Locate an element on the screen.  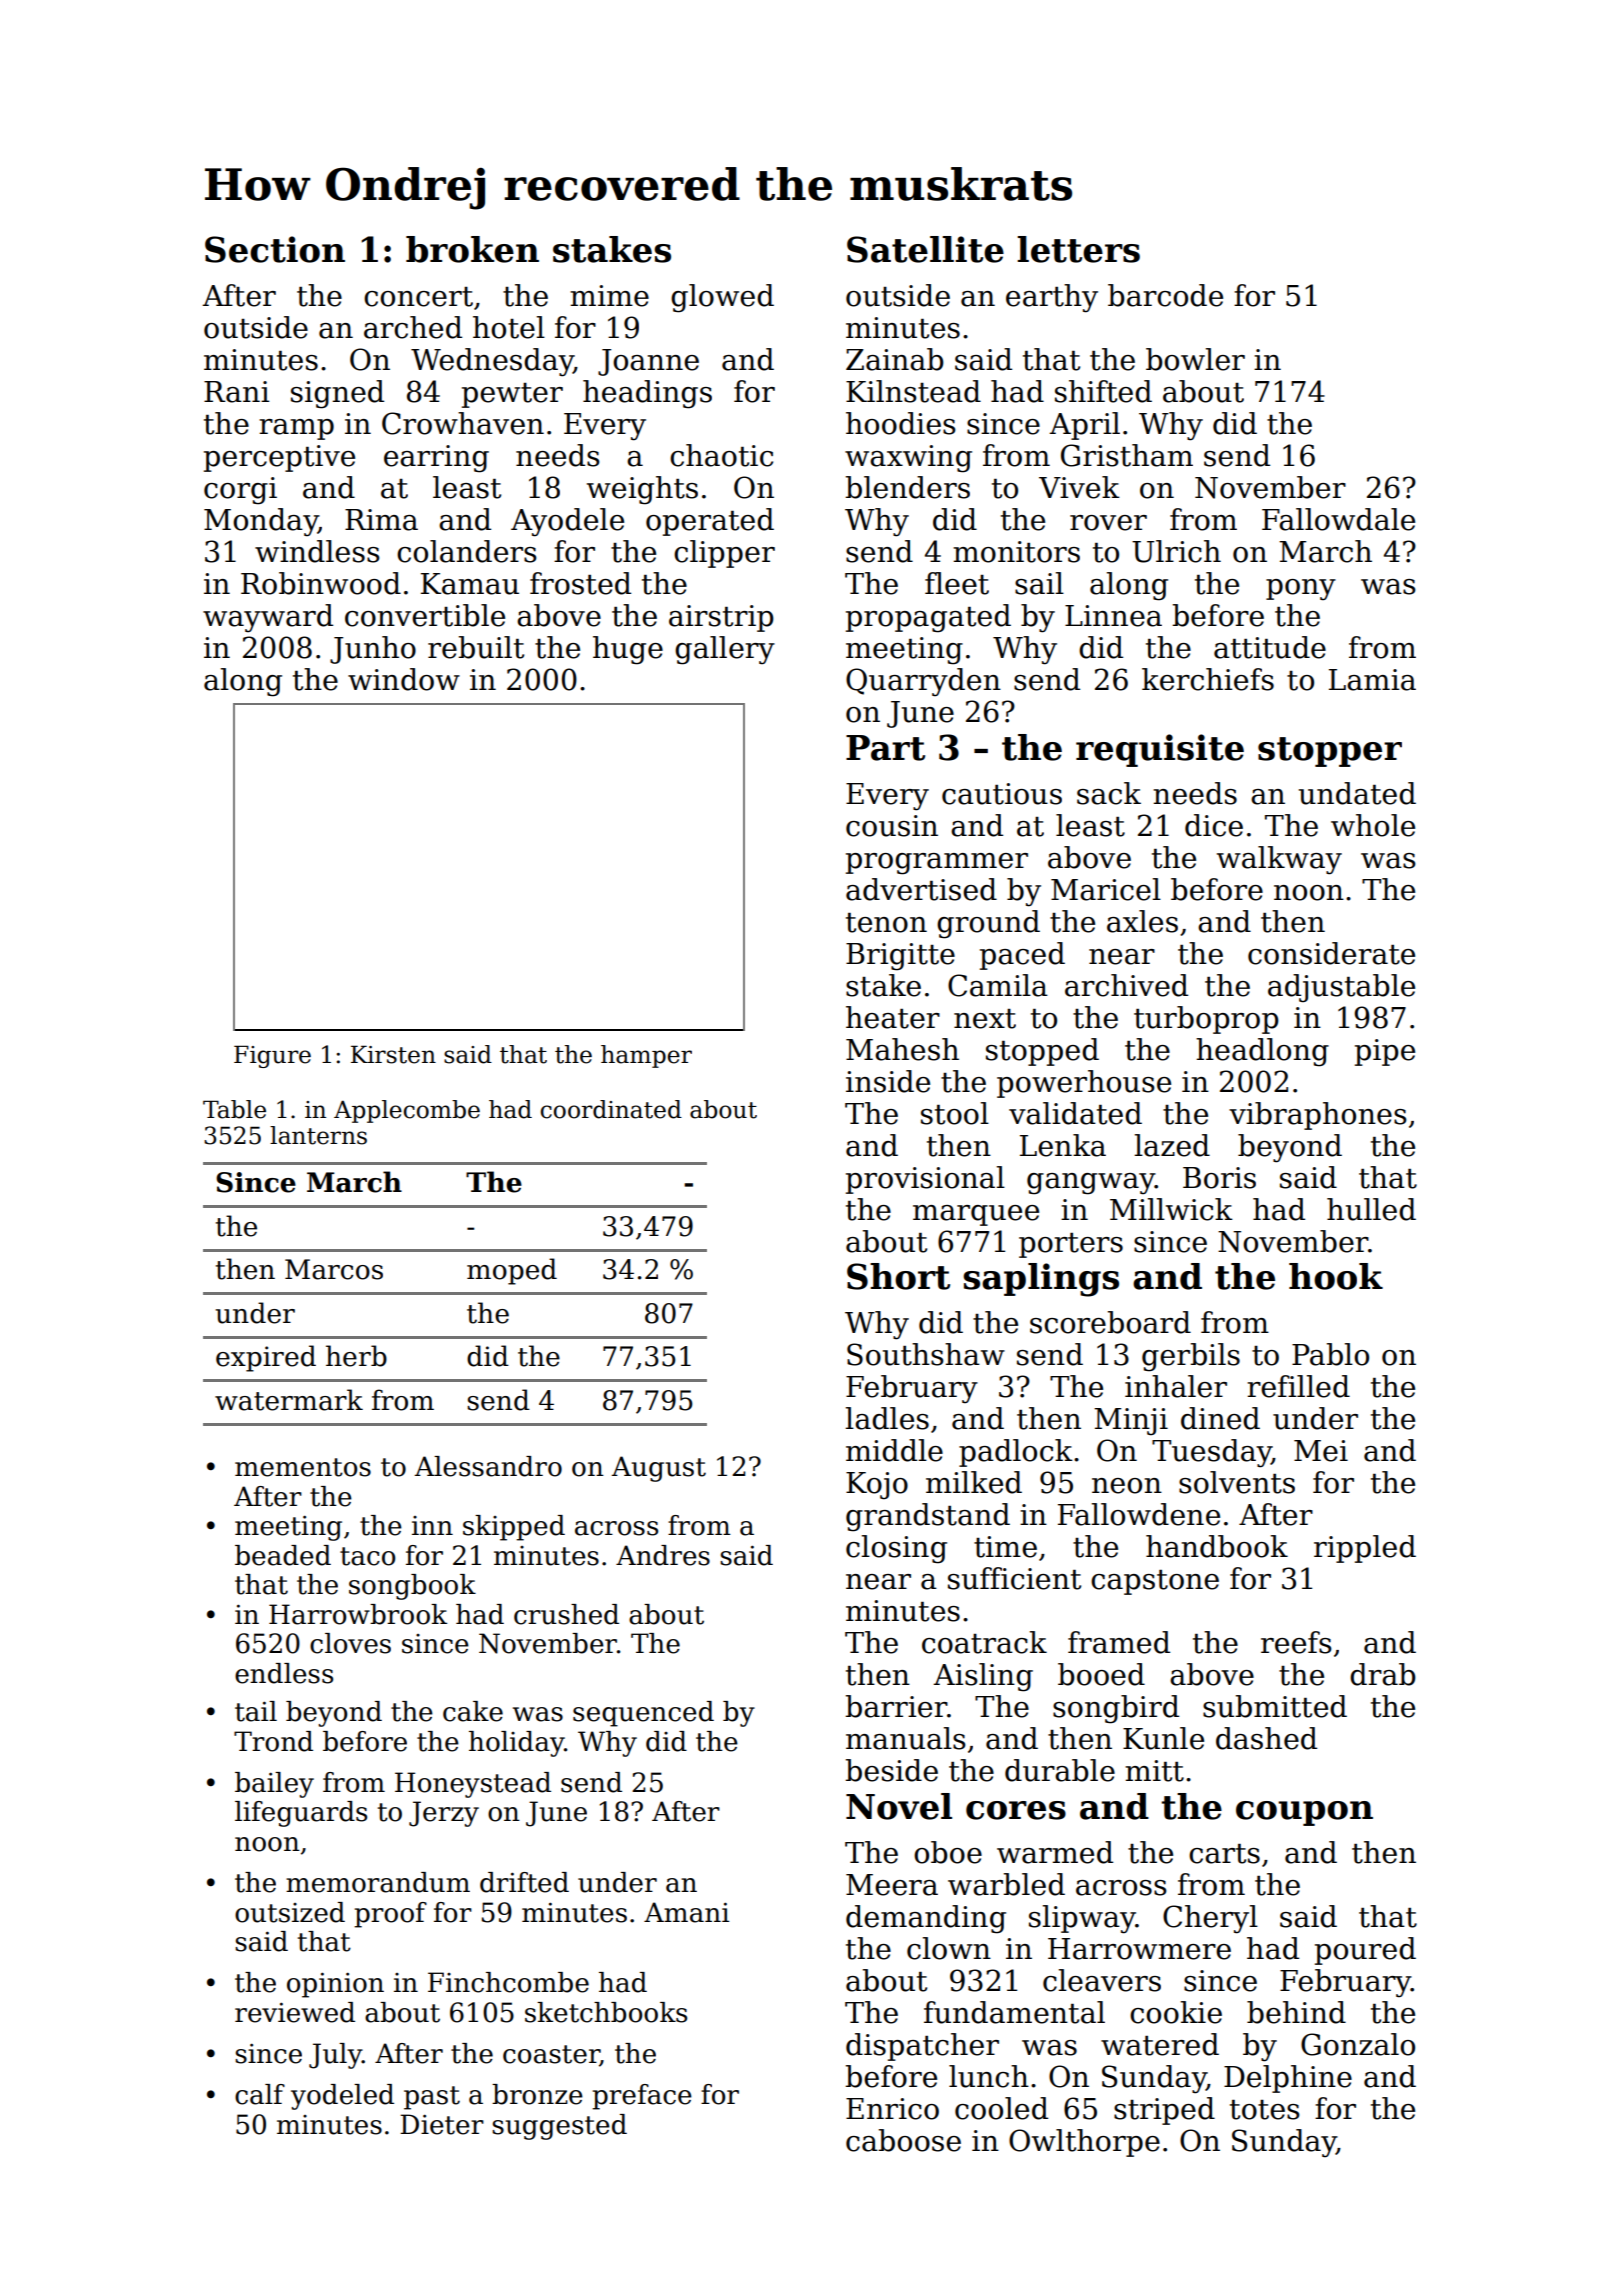
Section is located at coordinates (275, 249).
